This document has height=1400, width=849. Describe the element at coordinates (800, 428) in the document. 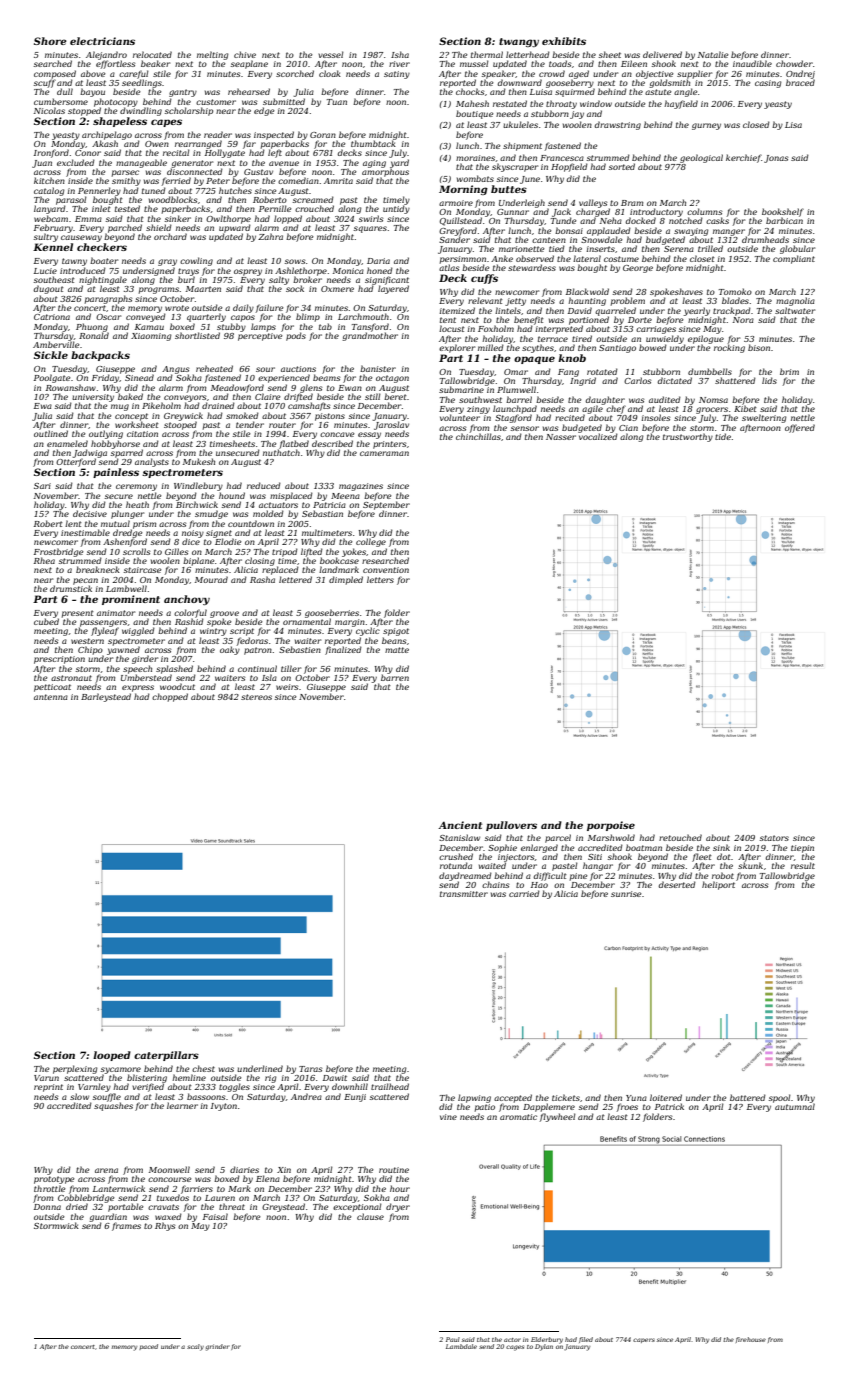

I see `offered` at that location.
